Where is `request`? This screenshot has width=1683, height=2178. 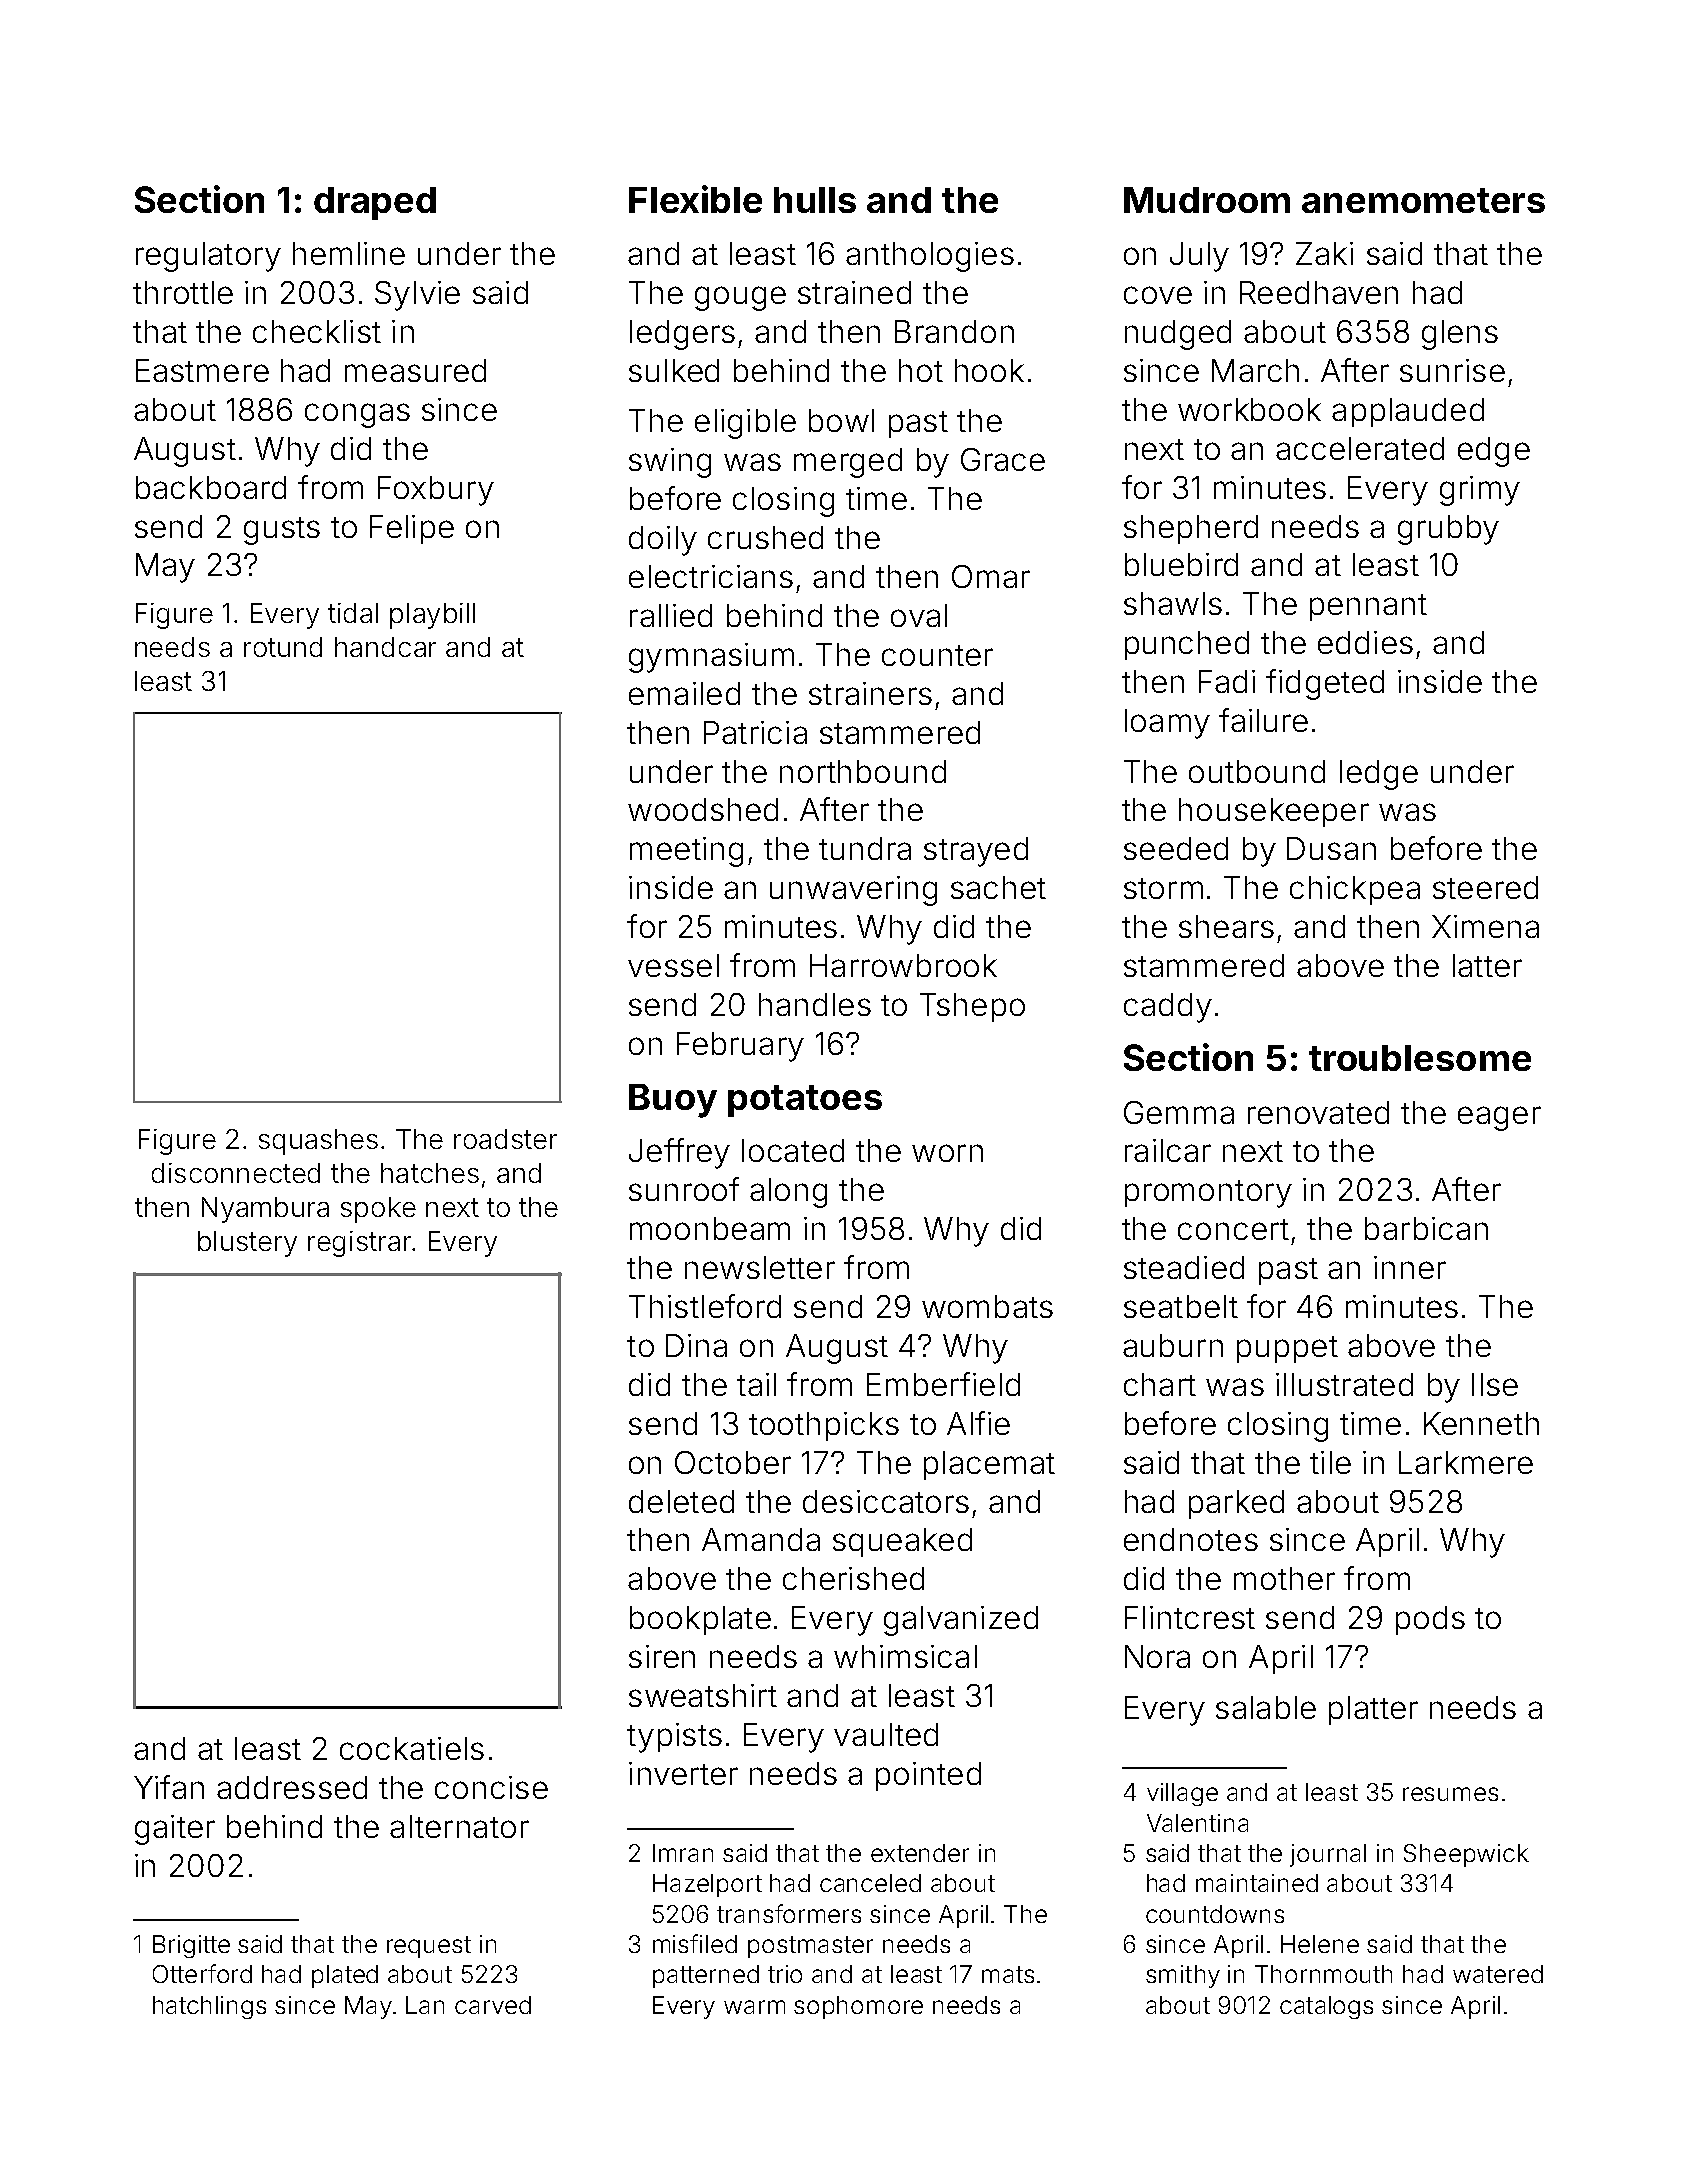 request is located at coordinates (429, 1947).
